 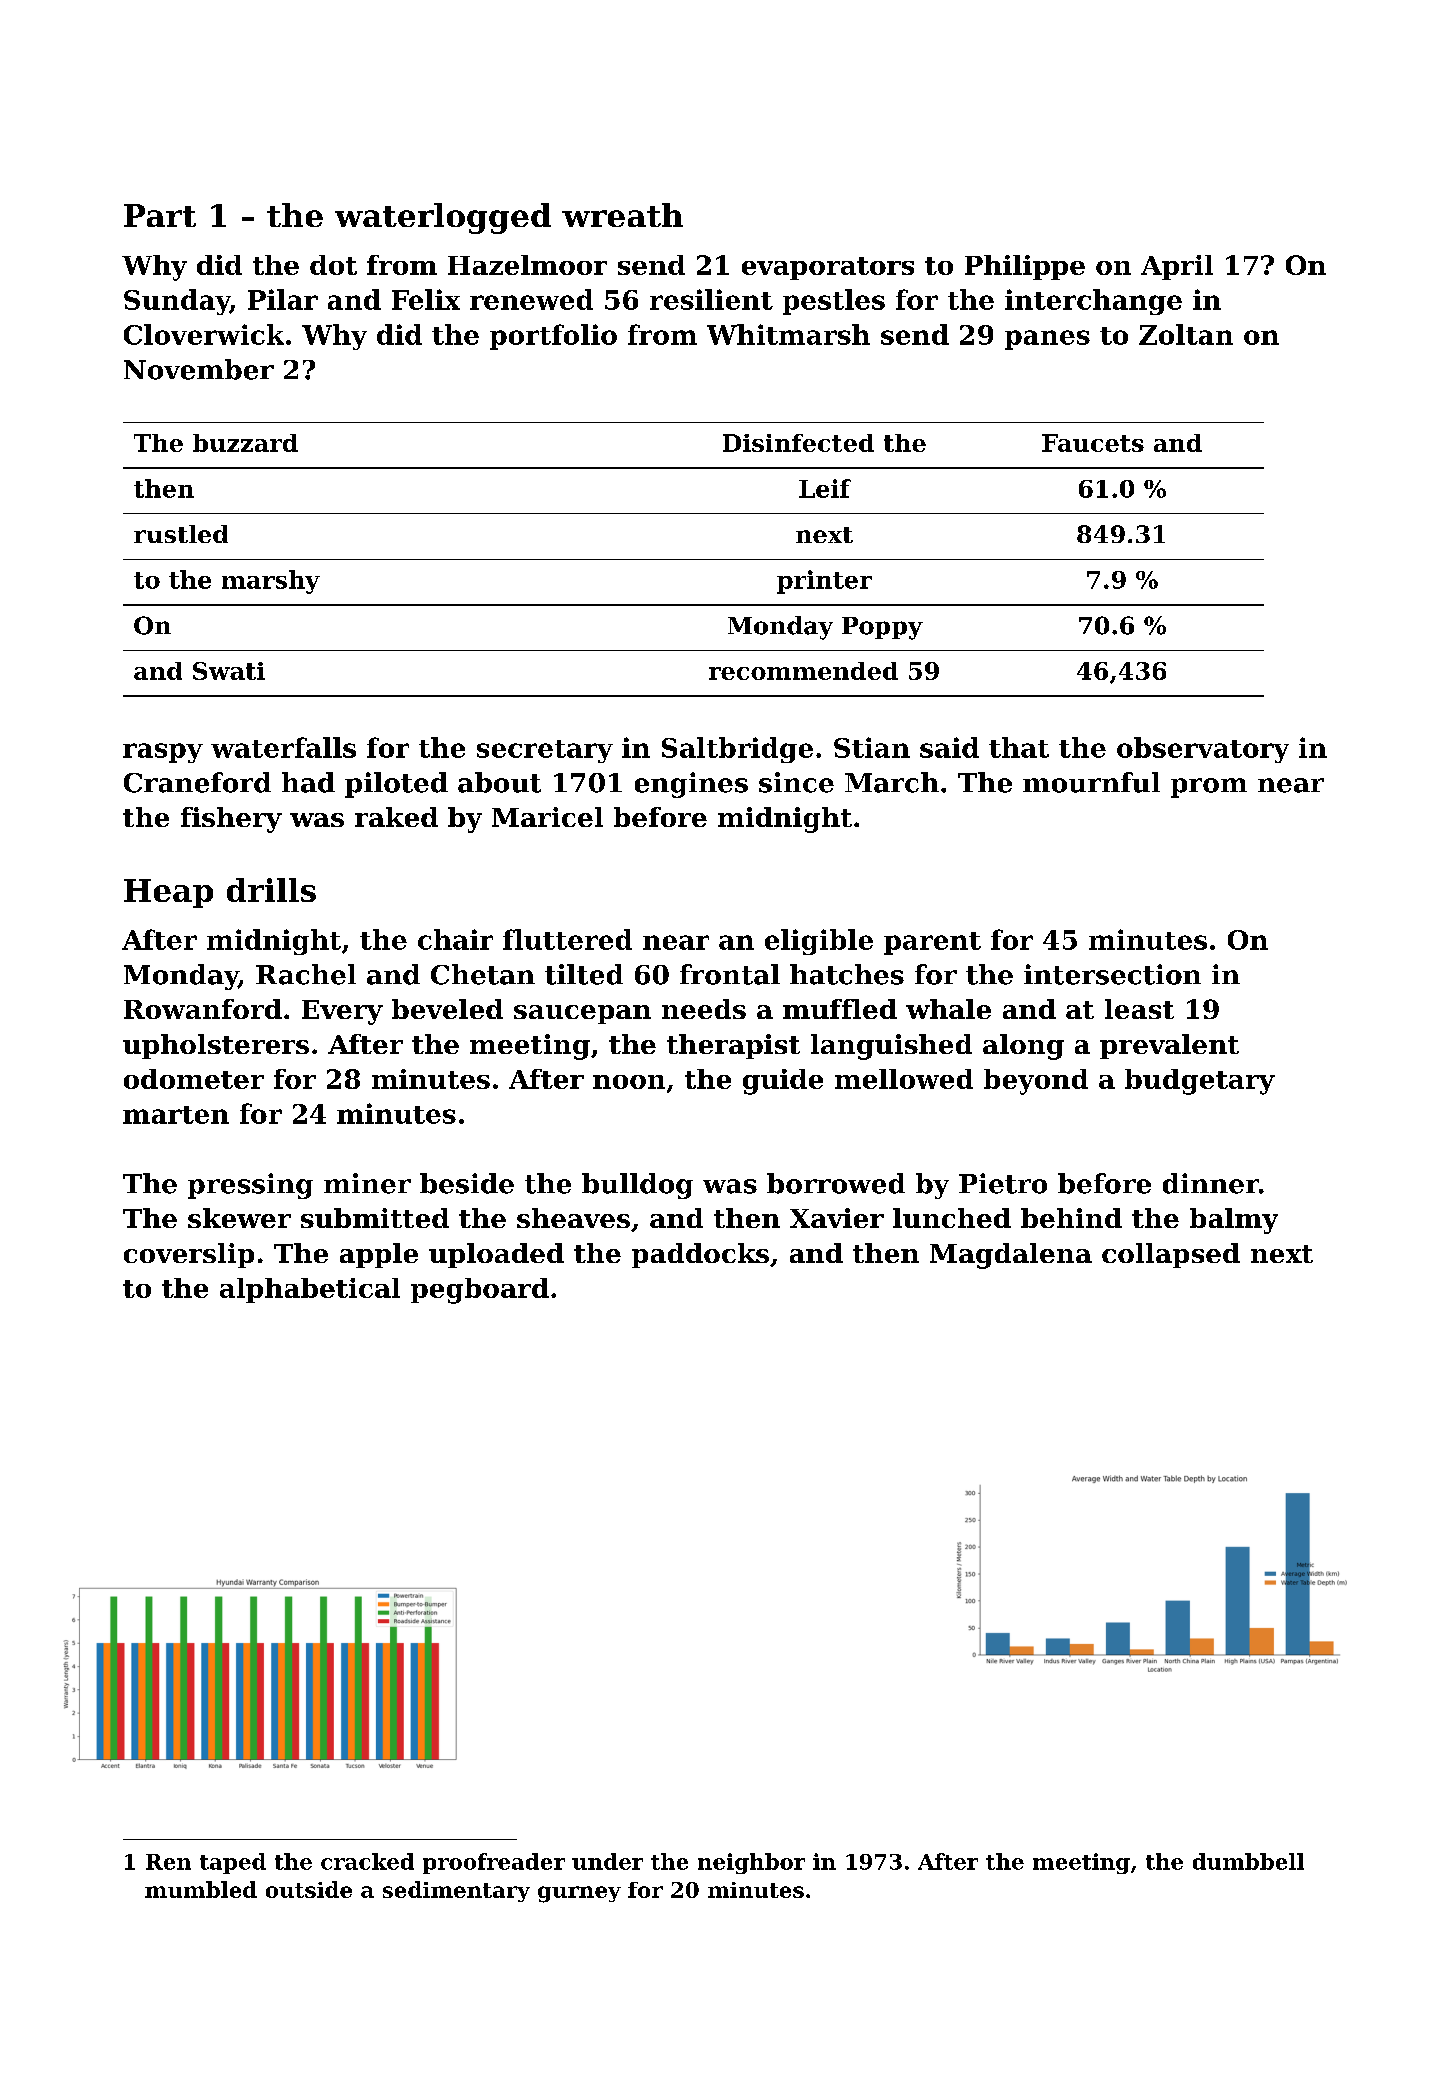 What do you see at coordinates (1011, 1256) in the document?
I see `Magdalena` at bounding box center [1011, 1256].
